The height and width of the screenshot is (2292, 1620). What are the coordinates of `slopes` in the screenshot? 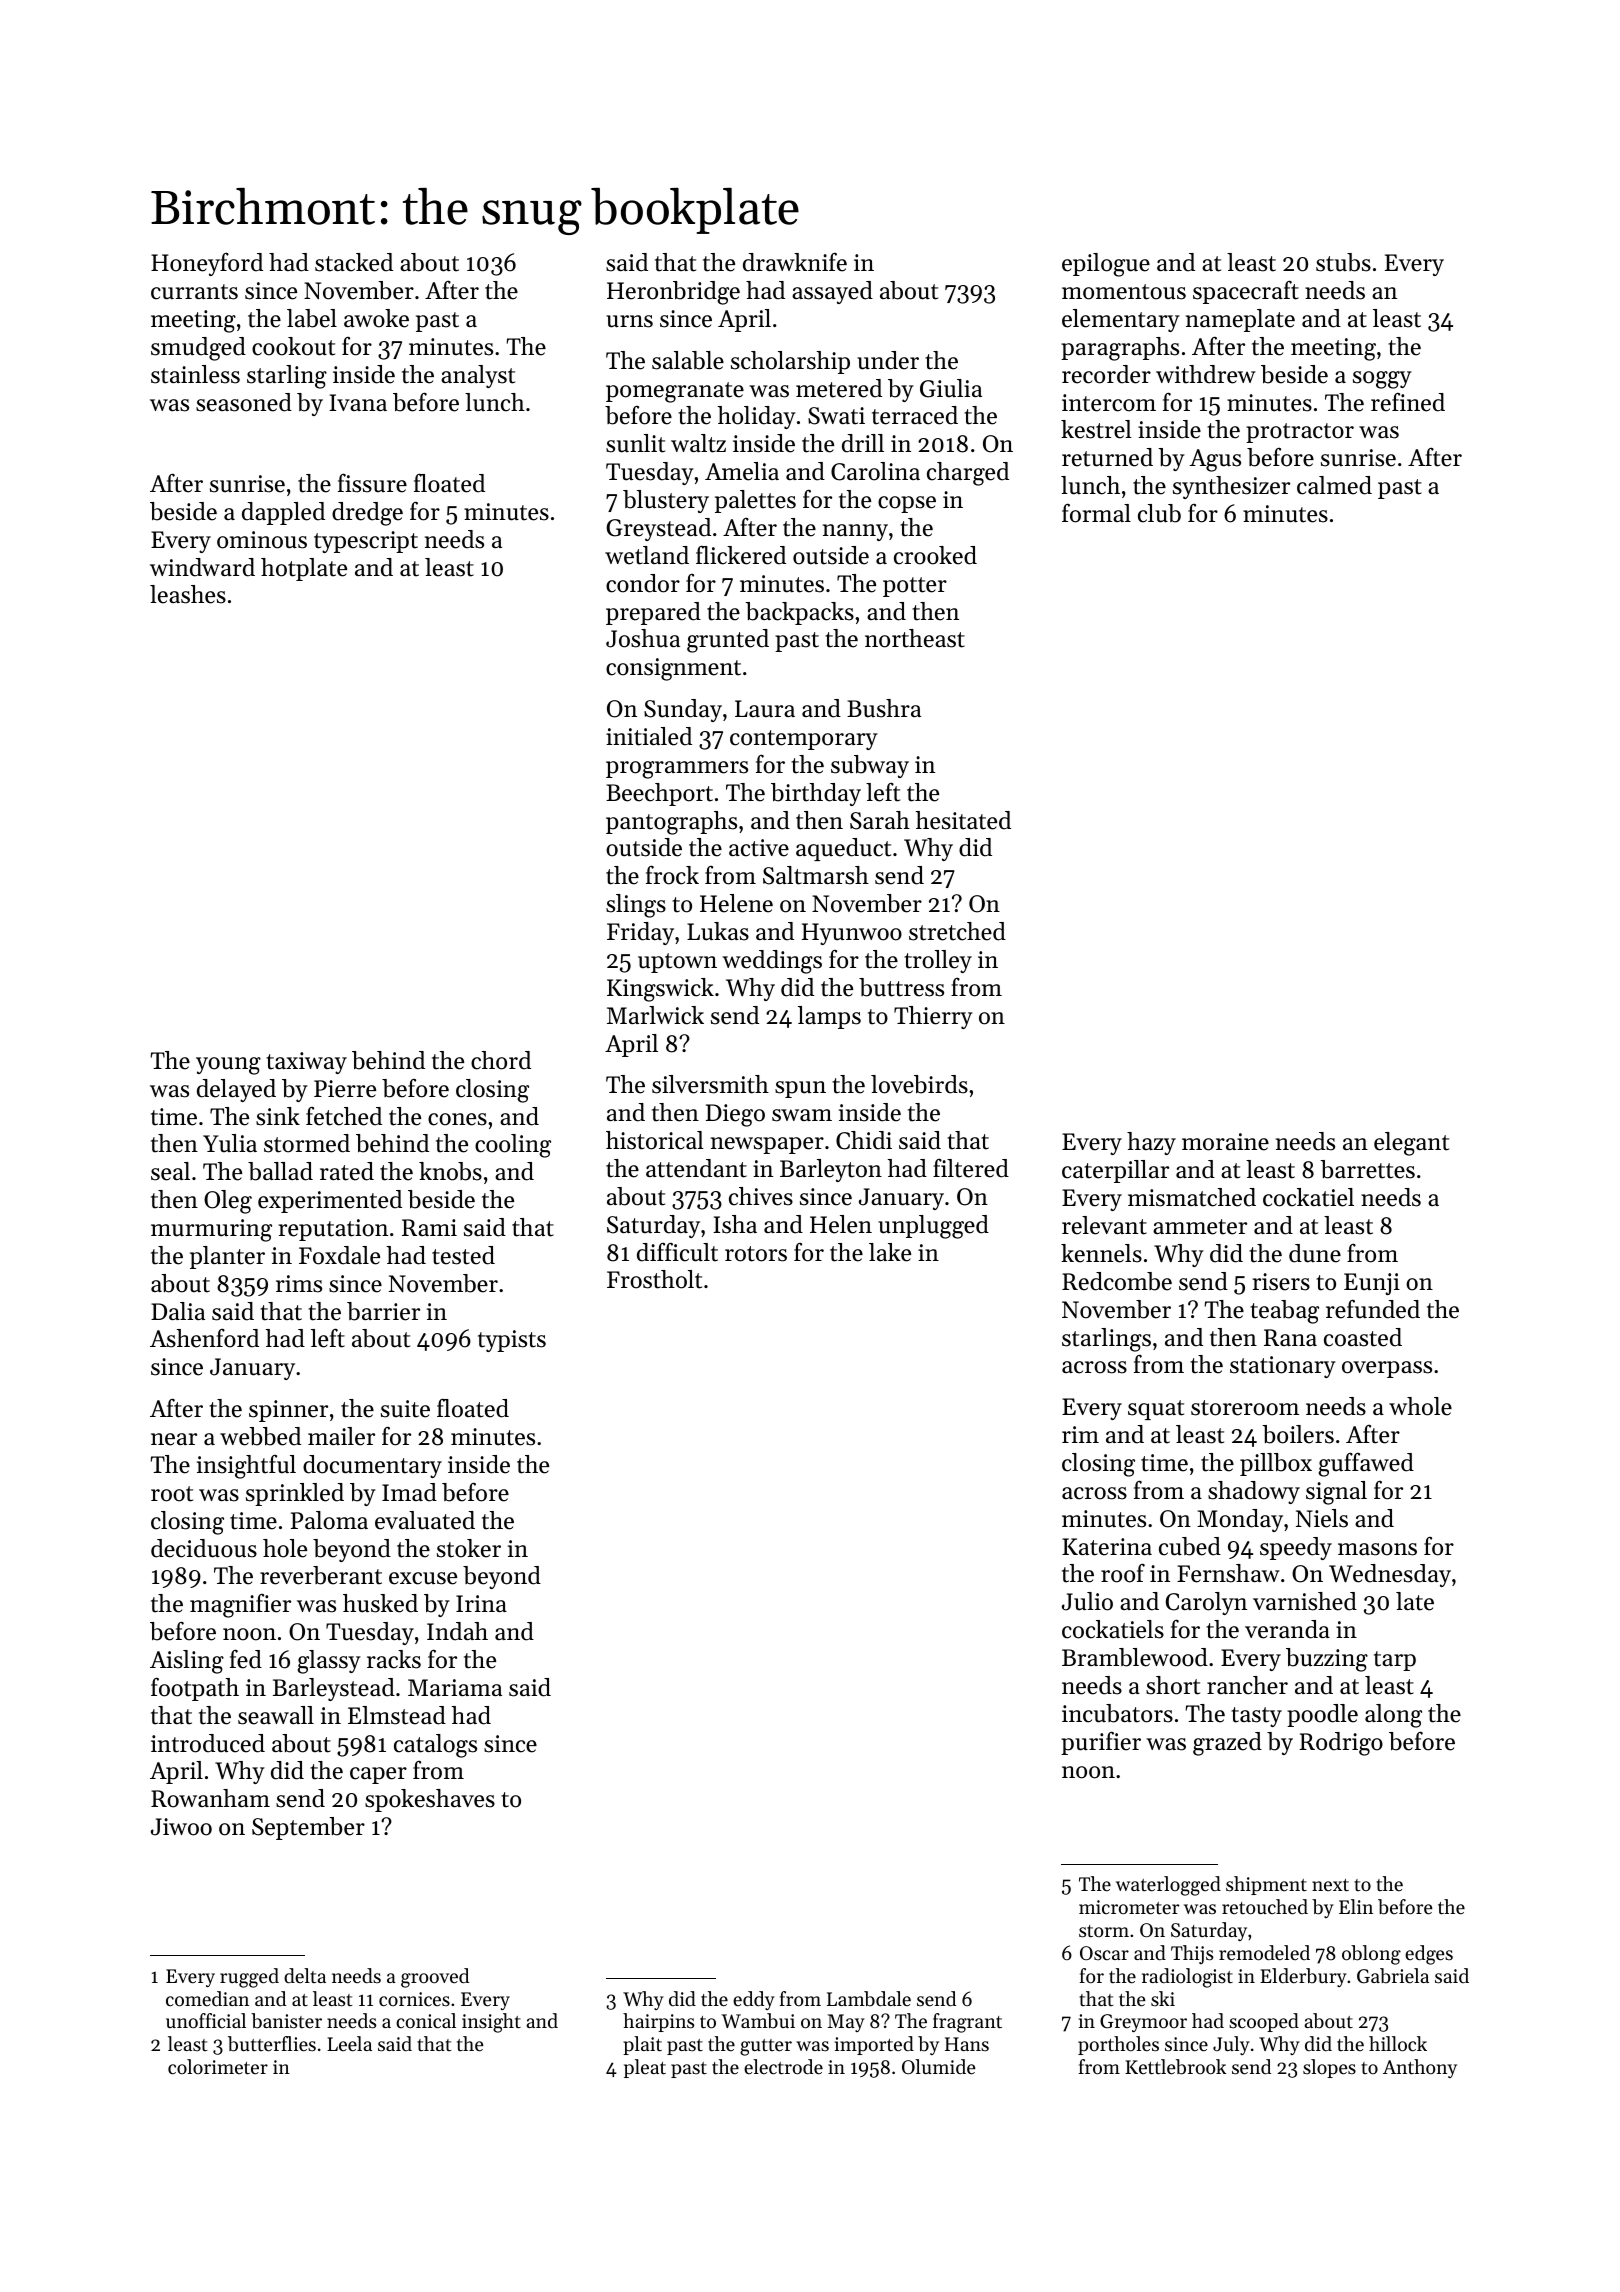 It's located at (1329, 2068).
